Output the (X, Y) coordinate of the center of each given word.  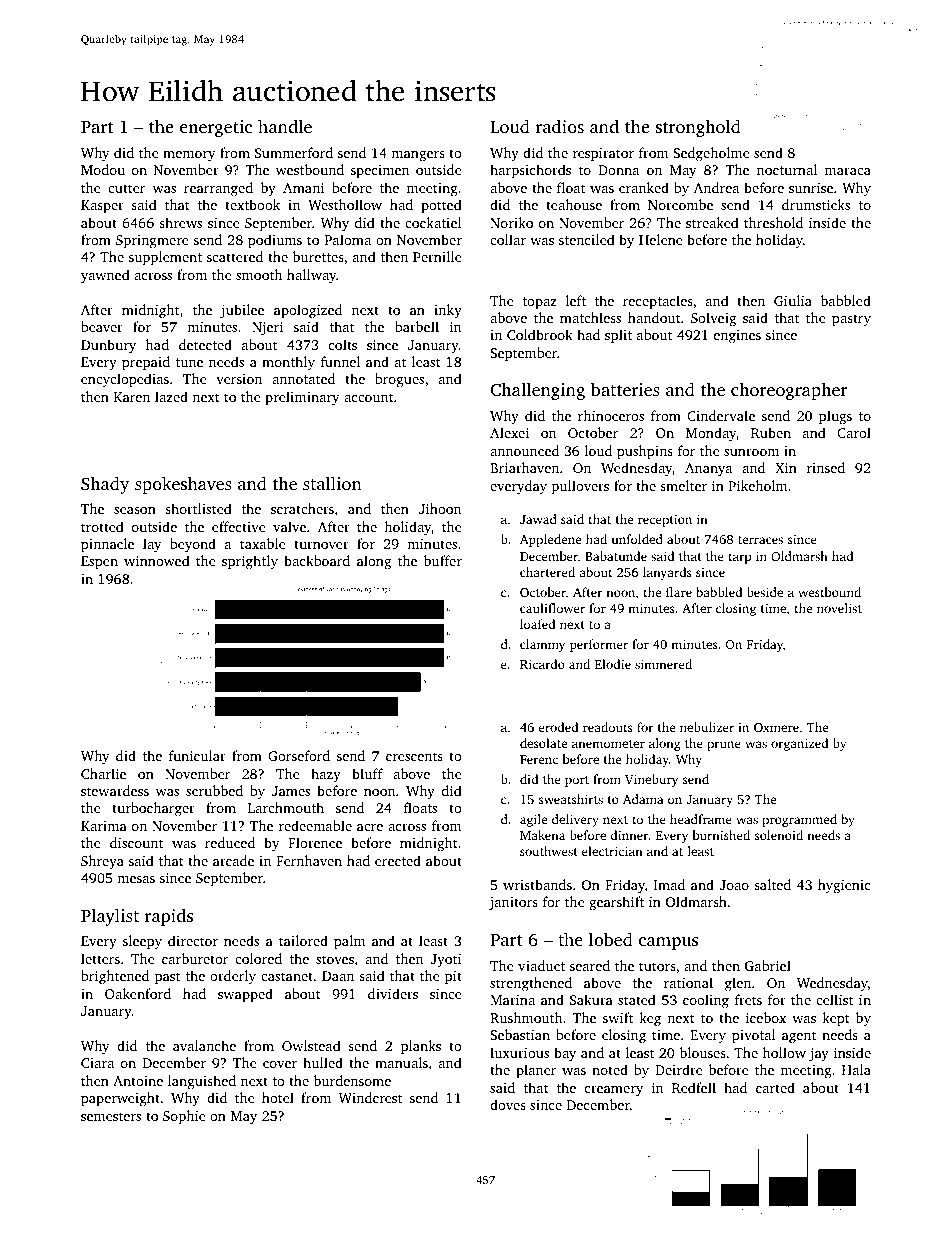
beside (765, 592)
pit (453, 977)
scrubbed (214, 790)
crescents (414, 756)
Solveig (713, 319)
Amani (303, 188)
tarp (740, 558)
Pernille (437, 256)
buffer (443, 560)
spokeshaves (183, 485)
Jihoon (440, 508)
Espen (99, 562)
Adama (643, 799)
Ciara (97, 1063)
